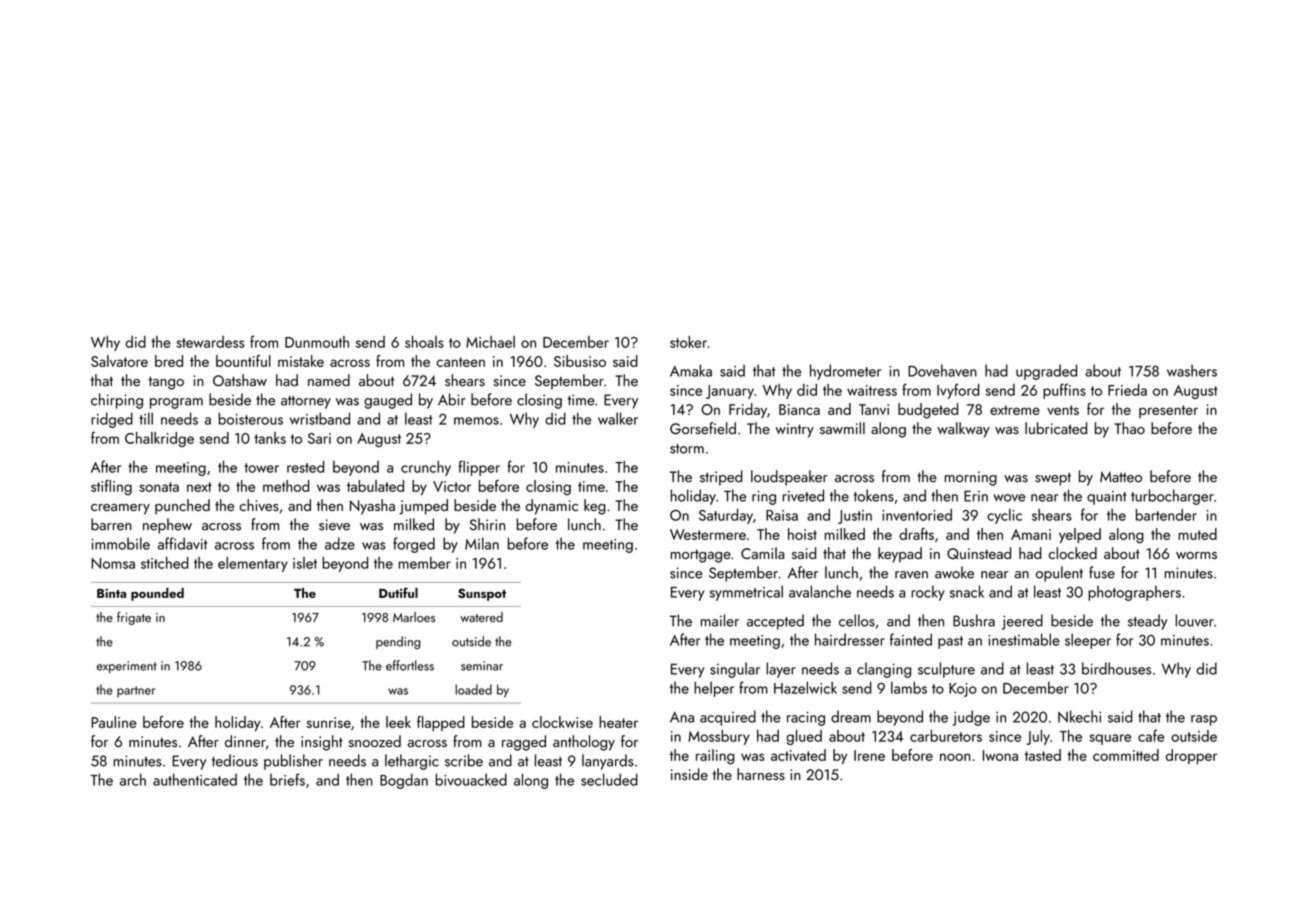 This screenshot has height=924, width=1308. What do you see at coordinates (928, 411) in the screenshot?
I see `budgeted` at bounding box center [928, 411].
